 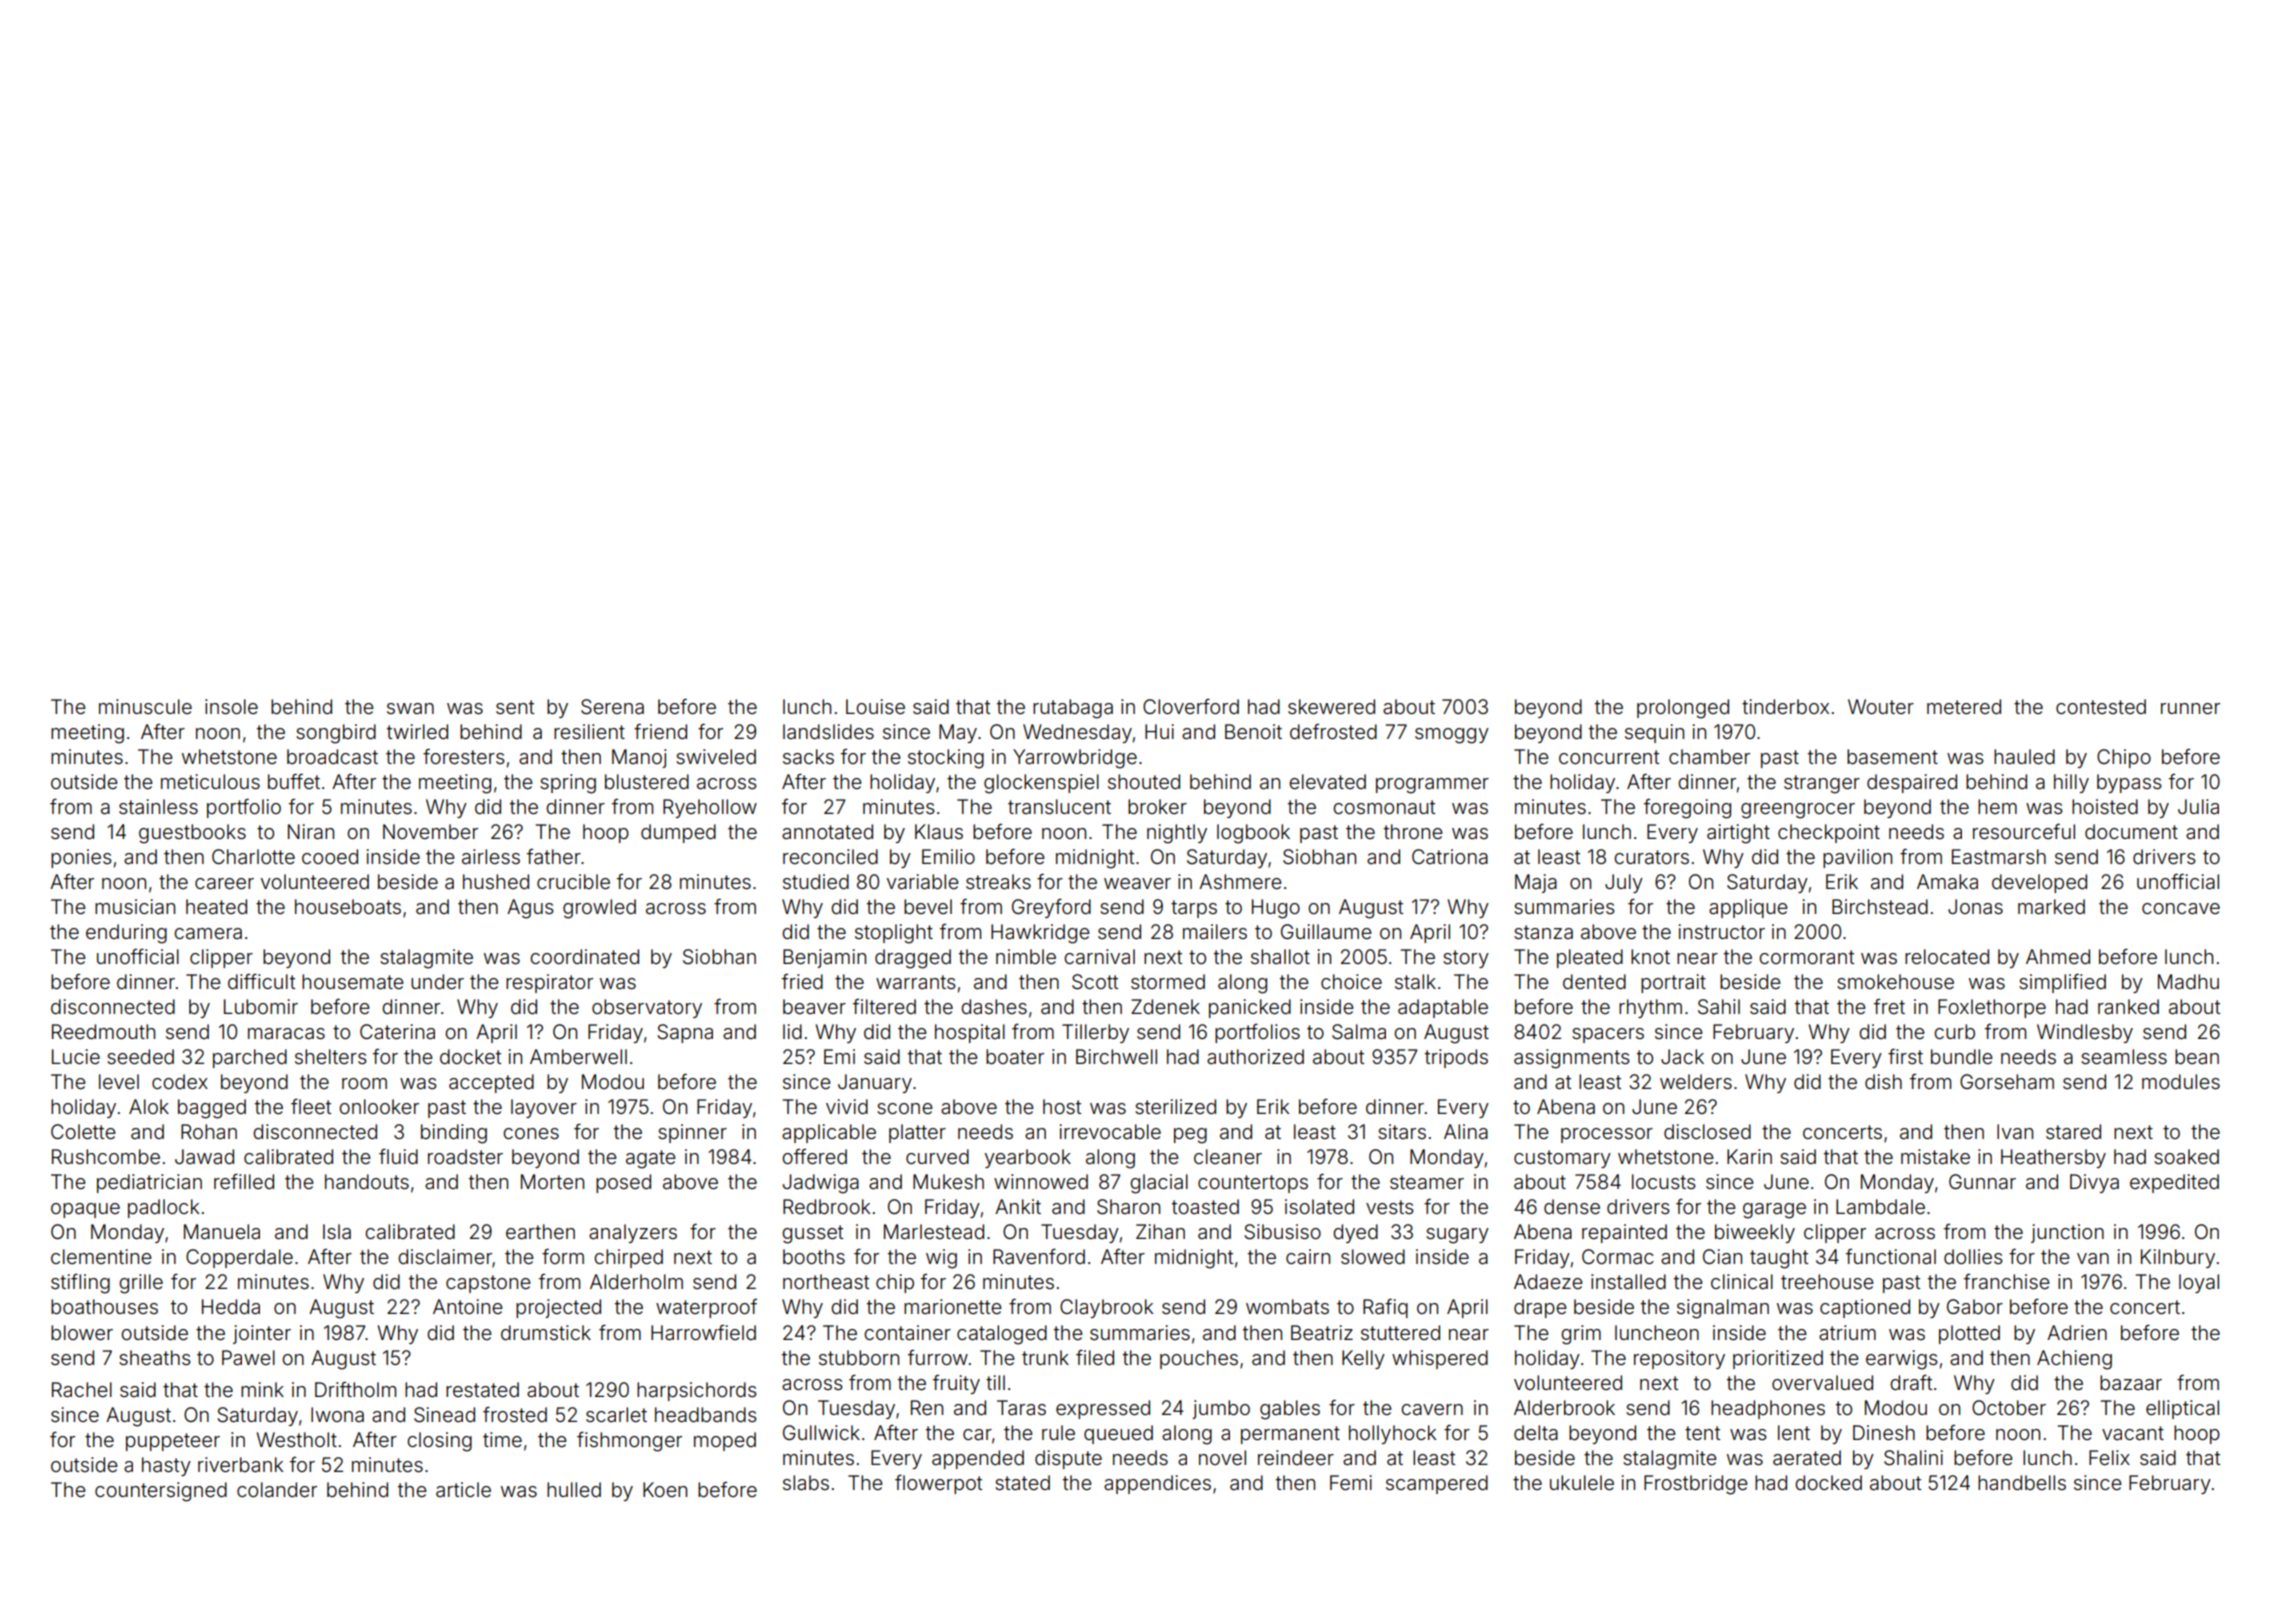 I want to click on booths, so click(x=814, y=1256).
